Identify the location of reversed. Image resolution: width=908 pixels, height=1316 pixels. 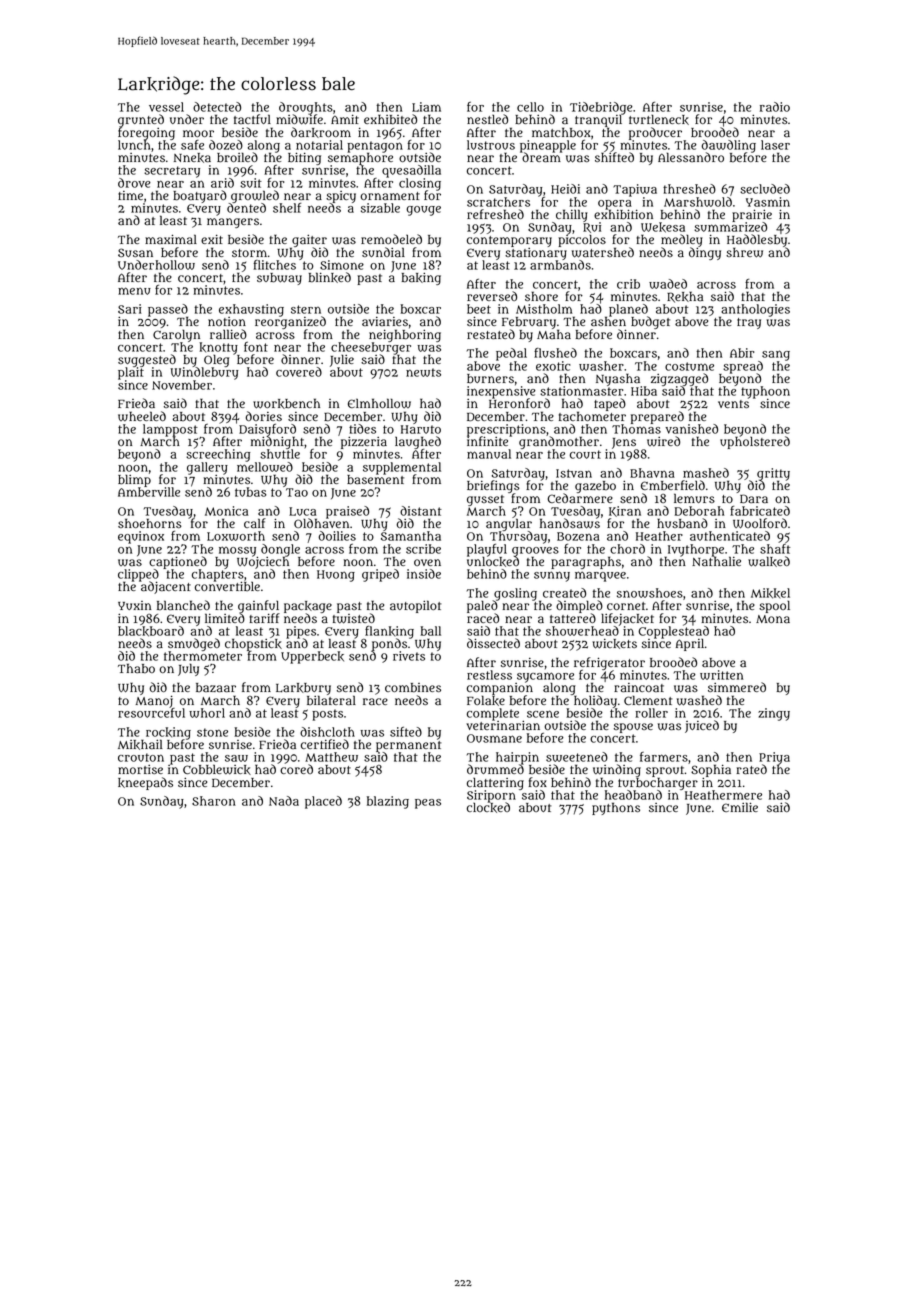
(492, 296).
